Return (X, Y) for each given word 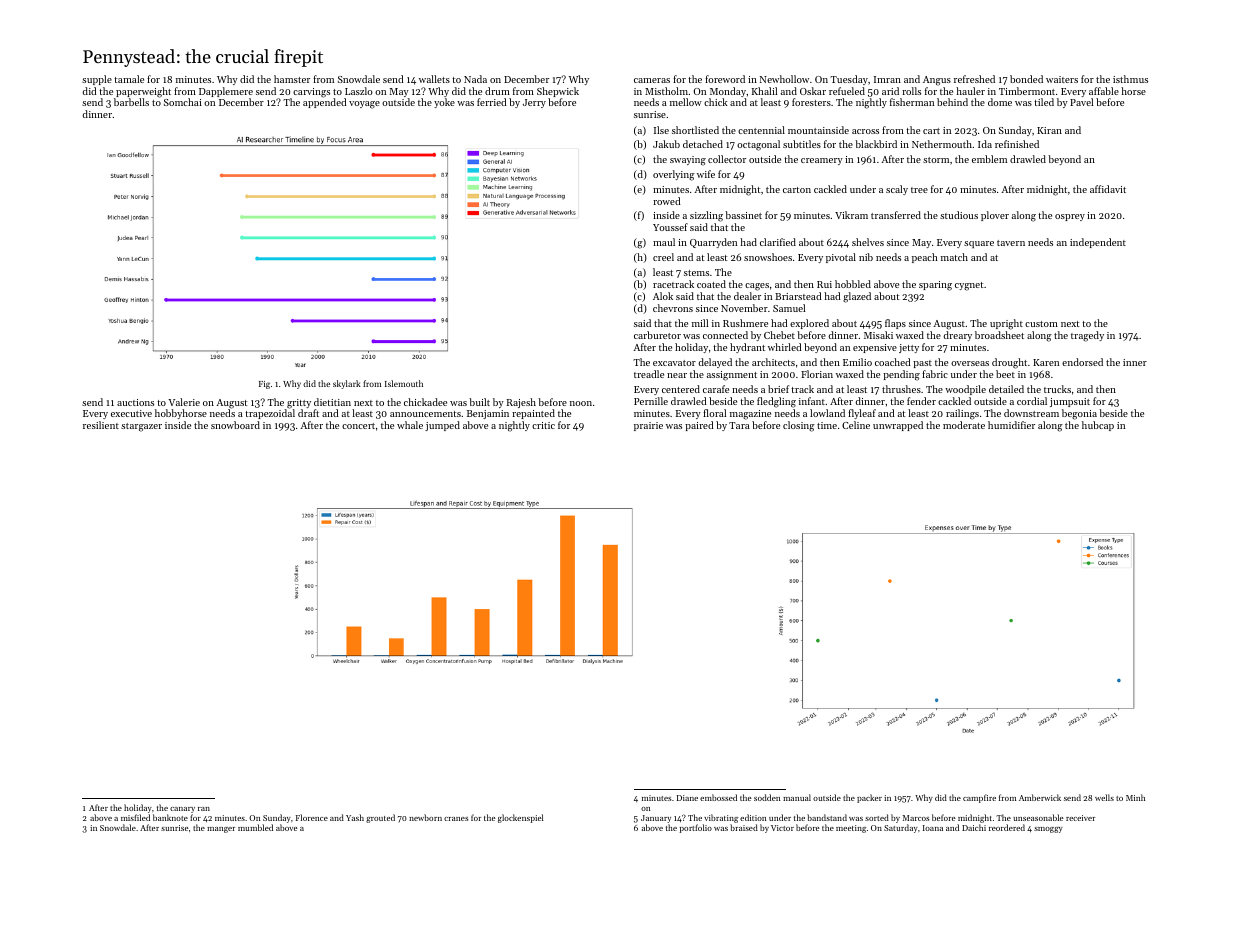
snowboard (235, 425)
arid (890, 91)
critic (543, 425)
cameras (652, 80)
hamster (292, 79)
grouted (380, 818)
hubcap (1098, 426)
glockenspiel (521, 818)
